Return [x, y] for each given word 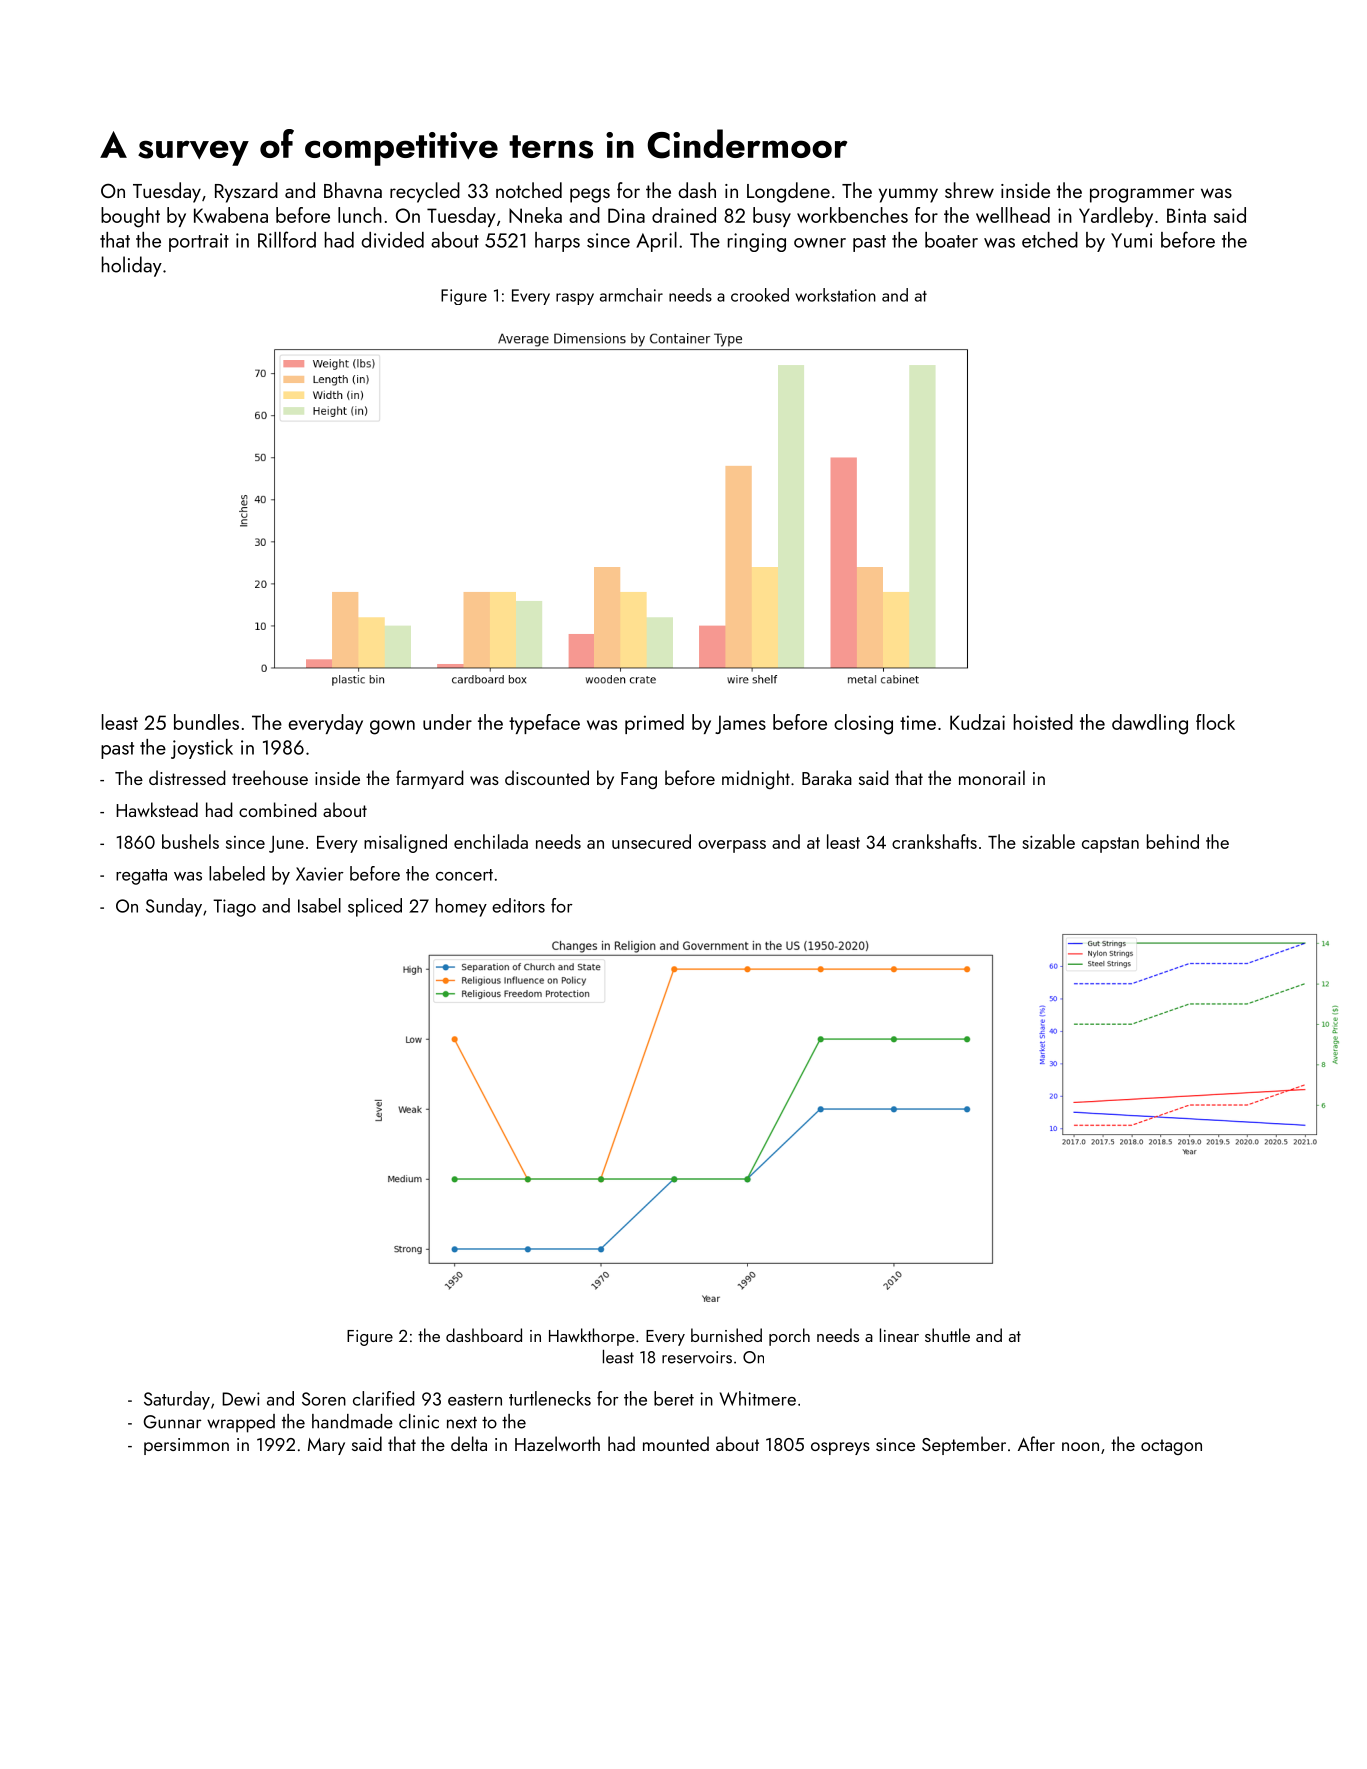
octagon [1171, 1447]
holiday [132, 266]
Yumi [1131, 240]
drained [684, 215]
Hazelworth [557, 1443]
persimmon [186, 1446]
